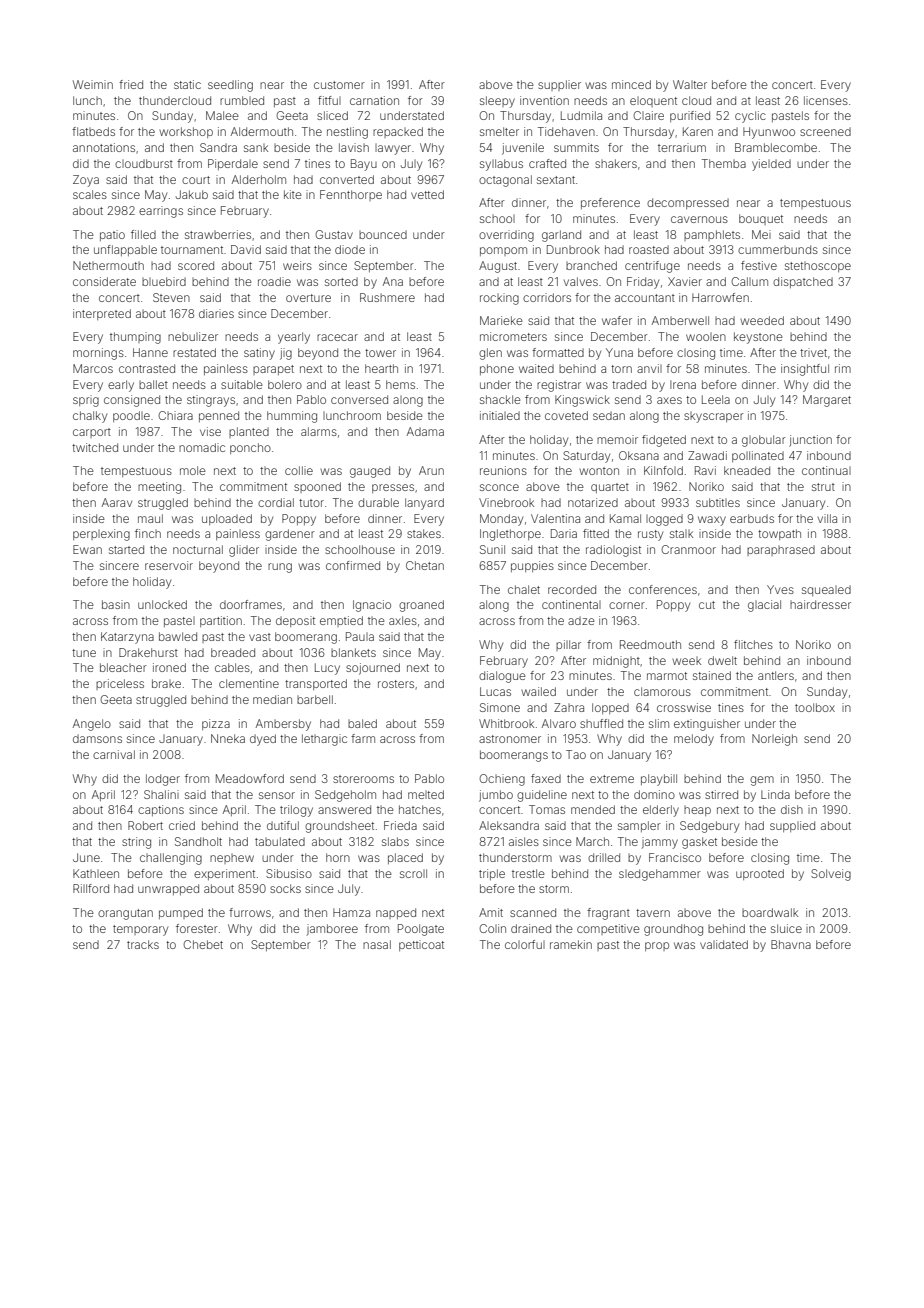 The width and height of the image is (924, 1308). I want to click on squealed, so click(826, 590).
